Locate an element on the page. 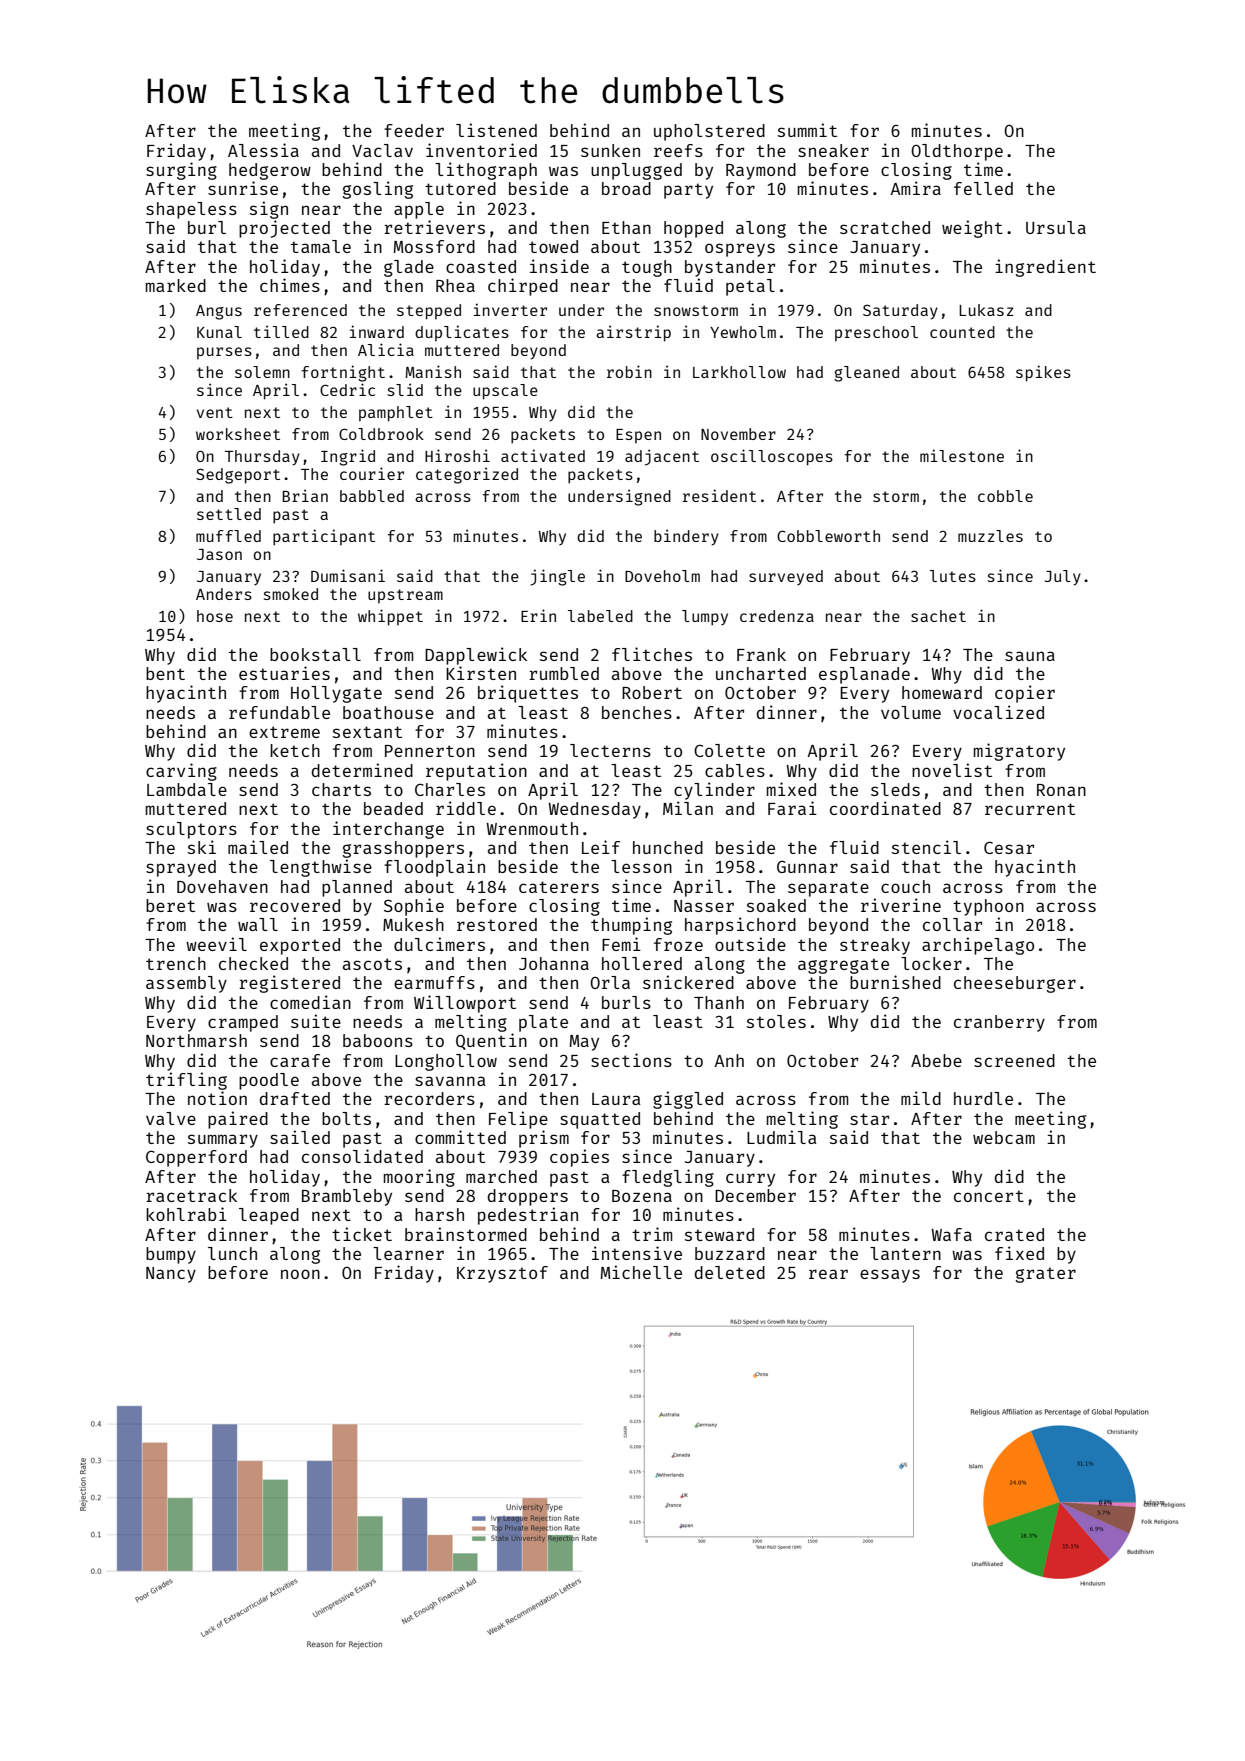 Image resolution: width=1245 pixels, height=1761 pixels. Nancy is located at coordinates (171, 1275).
